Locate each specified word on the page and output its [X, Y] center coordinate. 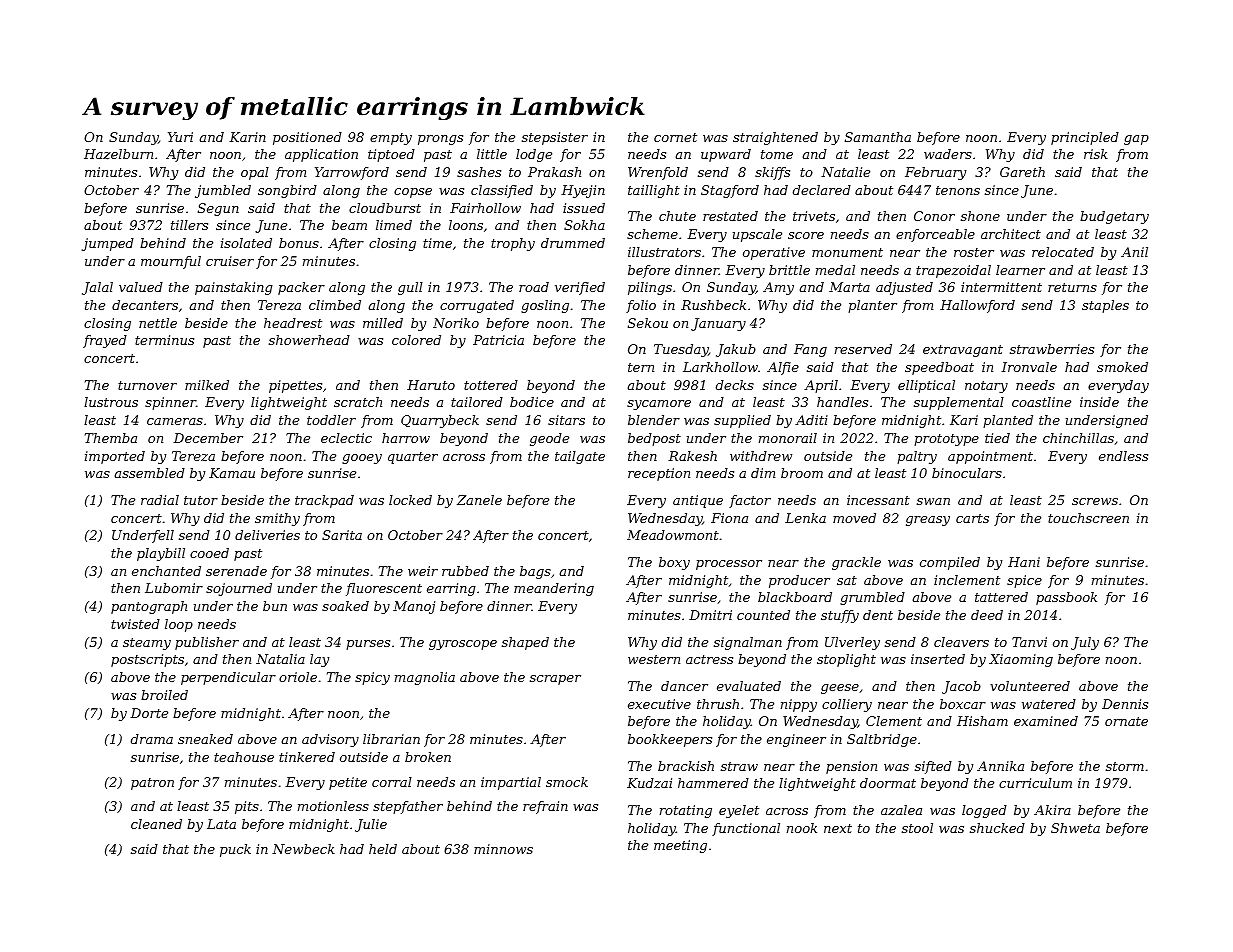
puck [235, 850]
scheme [652, 234]
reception [659, 474]
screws [1095, 501]
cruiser [230, 261]
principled [1085, 138]
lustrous [111, 402]
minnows [503, 849]
